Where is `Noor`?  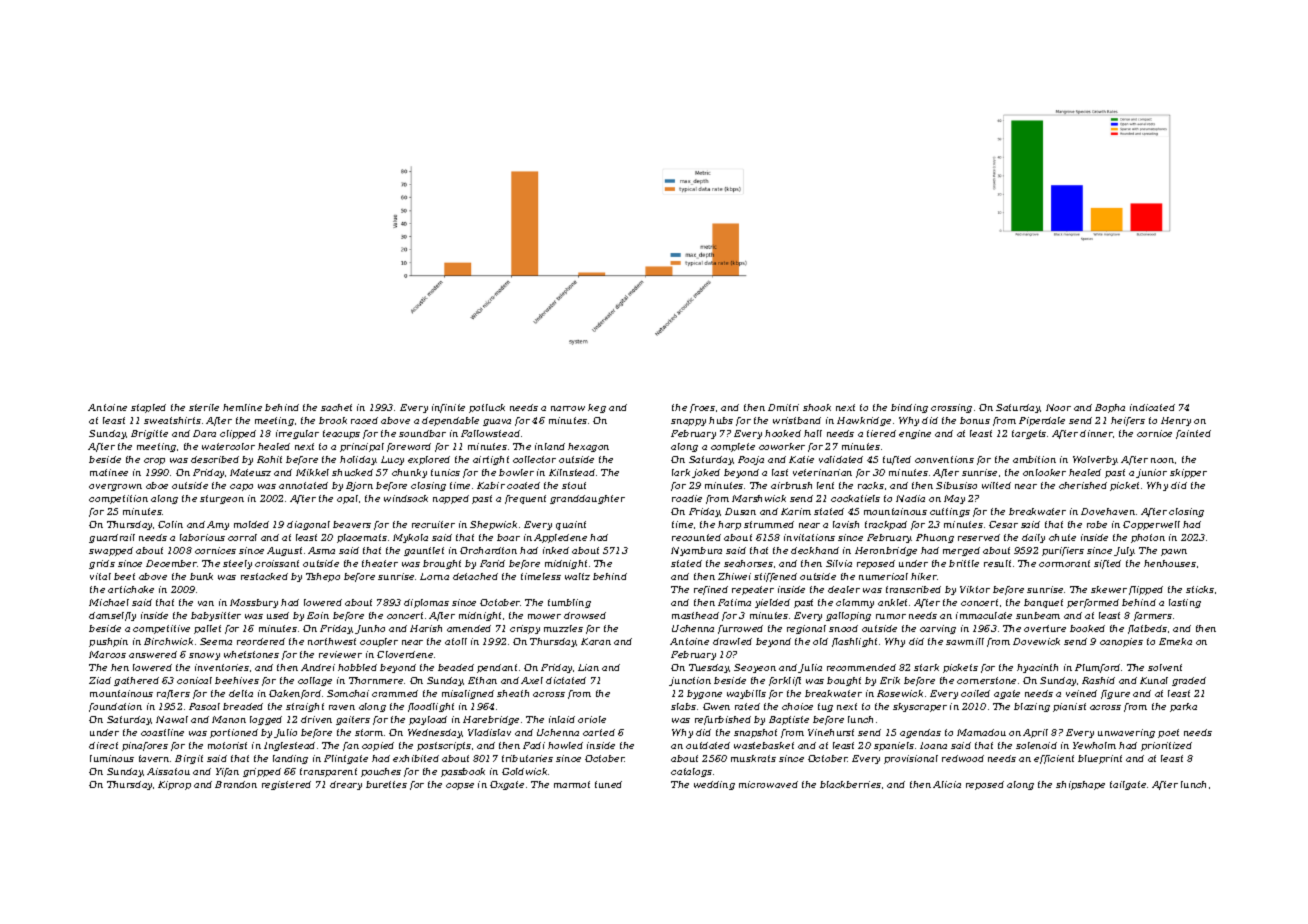 Noor is located at coordinates (1058, 407).
